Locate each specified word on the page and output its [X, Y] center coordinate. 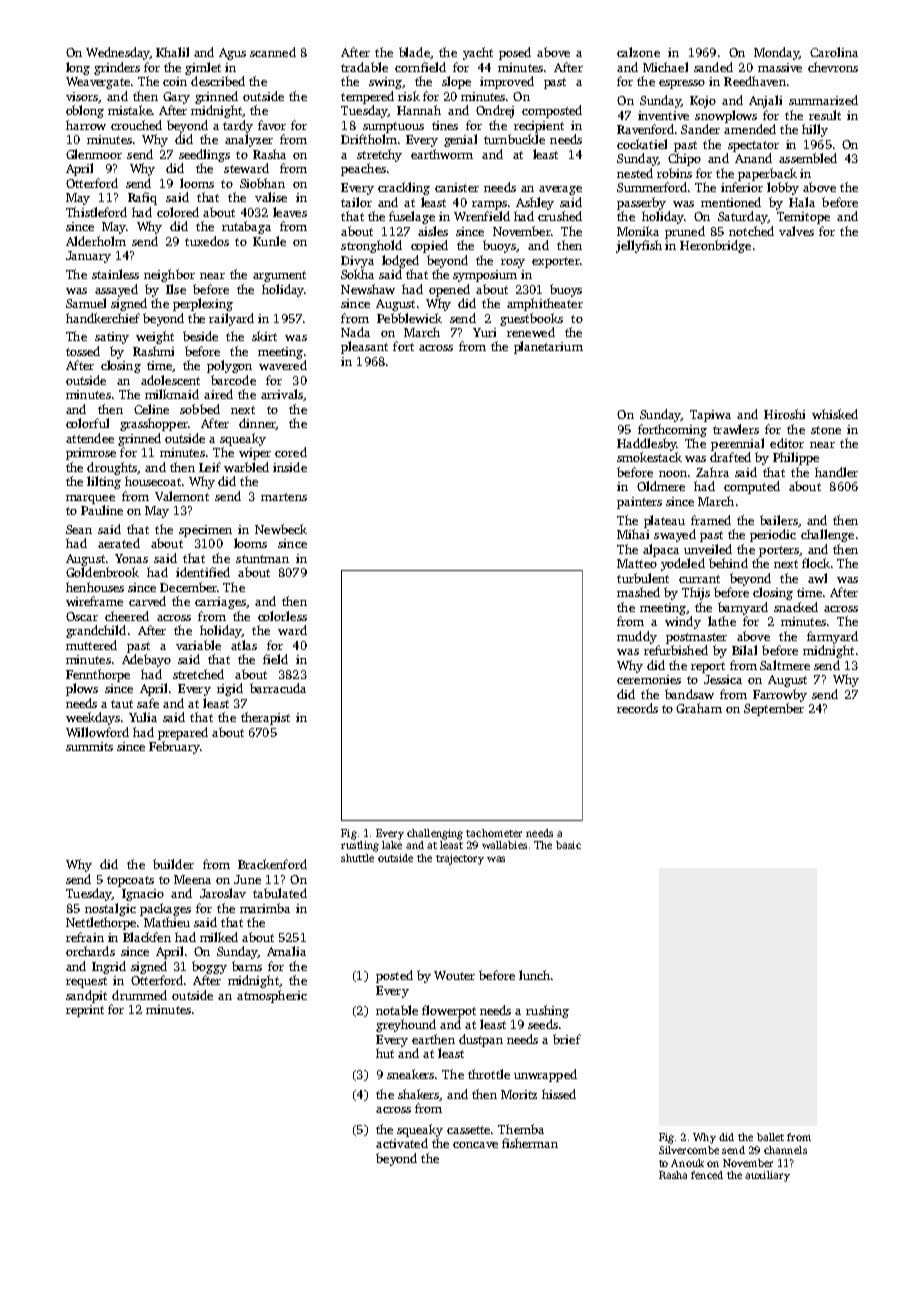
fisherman [530, 1143]
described [218, 81]
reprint [85, 1011]
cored [291, 452]
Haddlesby [646, 444]
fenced [707, 1175]
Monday [776, 53]
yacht [478, 53]
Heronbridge [715, 246]
